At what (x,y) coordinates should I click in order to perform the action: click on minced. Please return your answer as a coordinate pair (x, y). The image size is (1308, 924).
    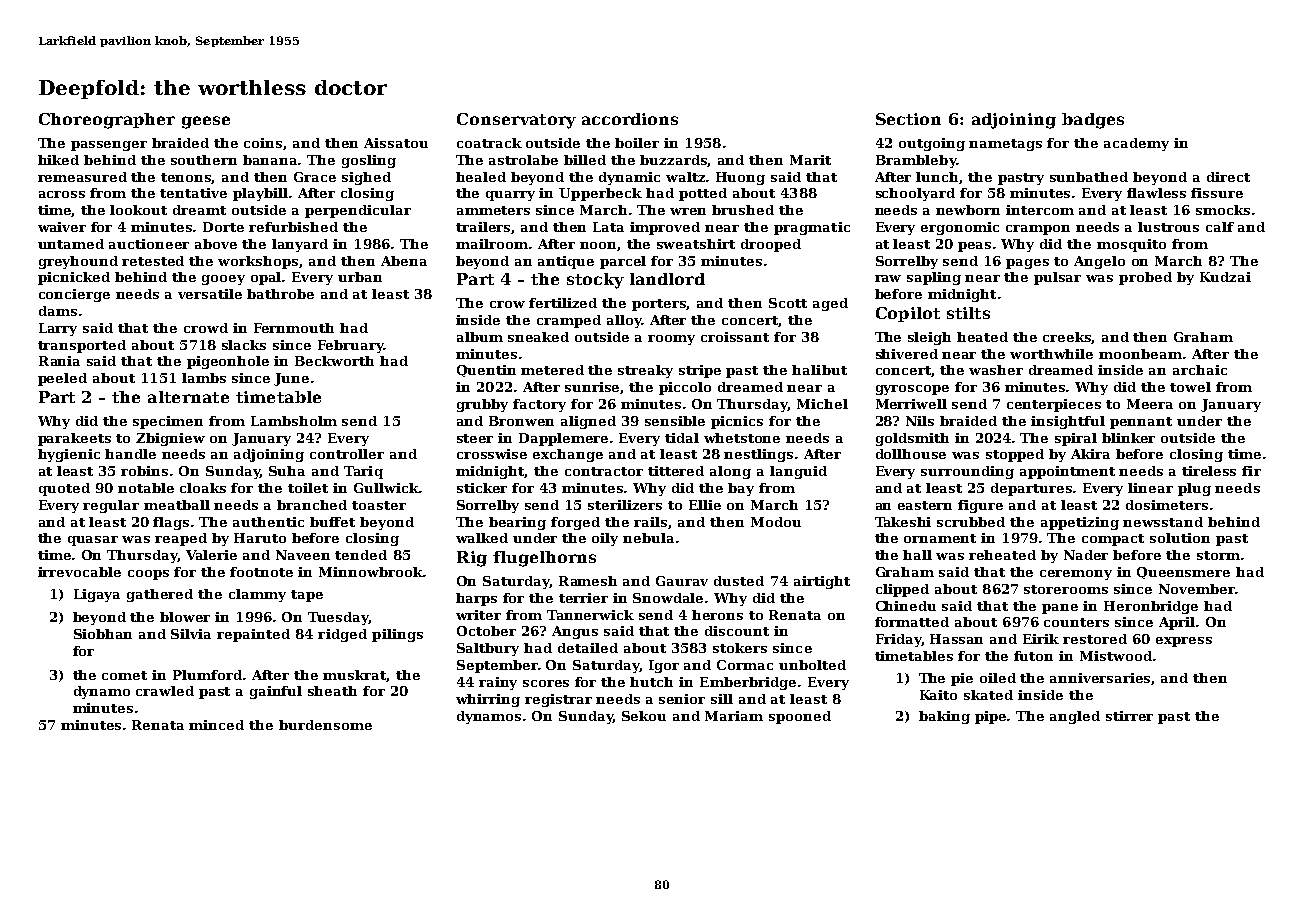
    Looking at the image, I should click on (216, 725).
